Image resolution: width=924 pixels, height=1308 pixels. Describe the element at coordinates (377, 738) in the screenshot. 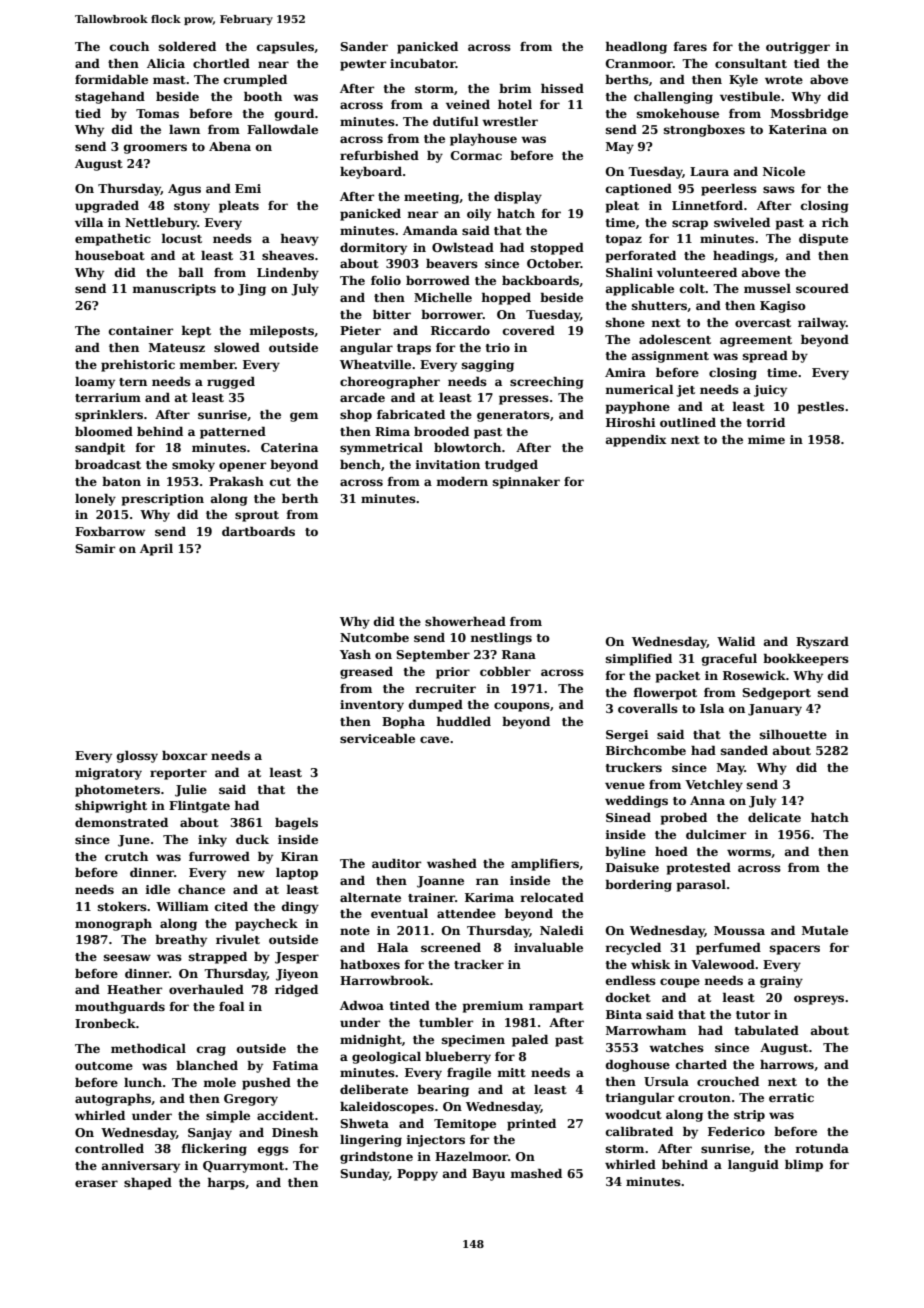

I see `serviceable` at that location.
